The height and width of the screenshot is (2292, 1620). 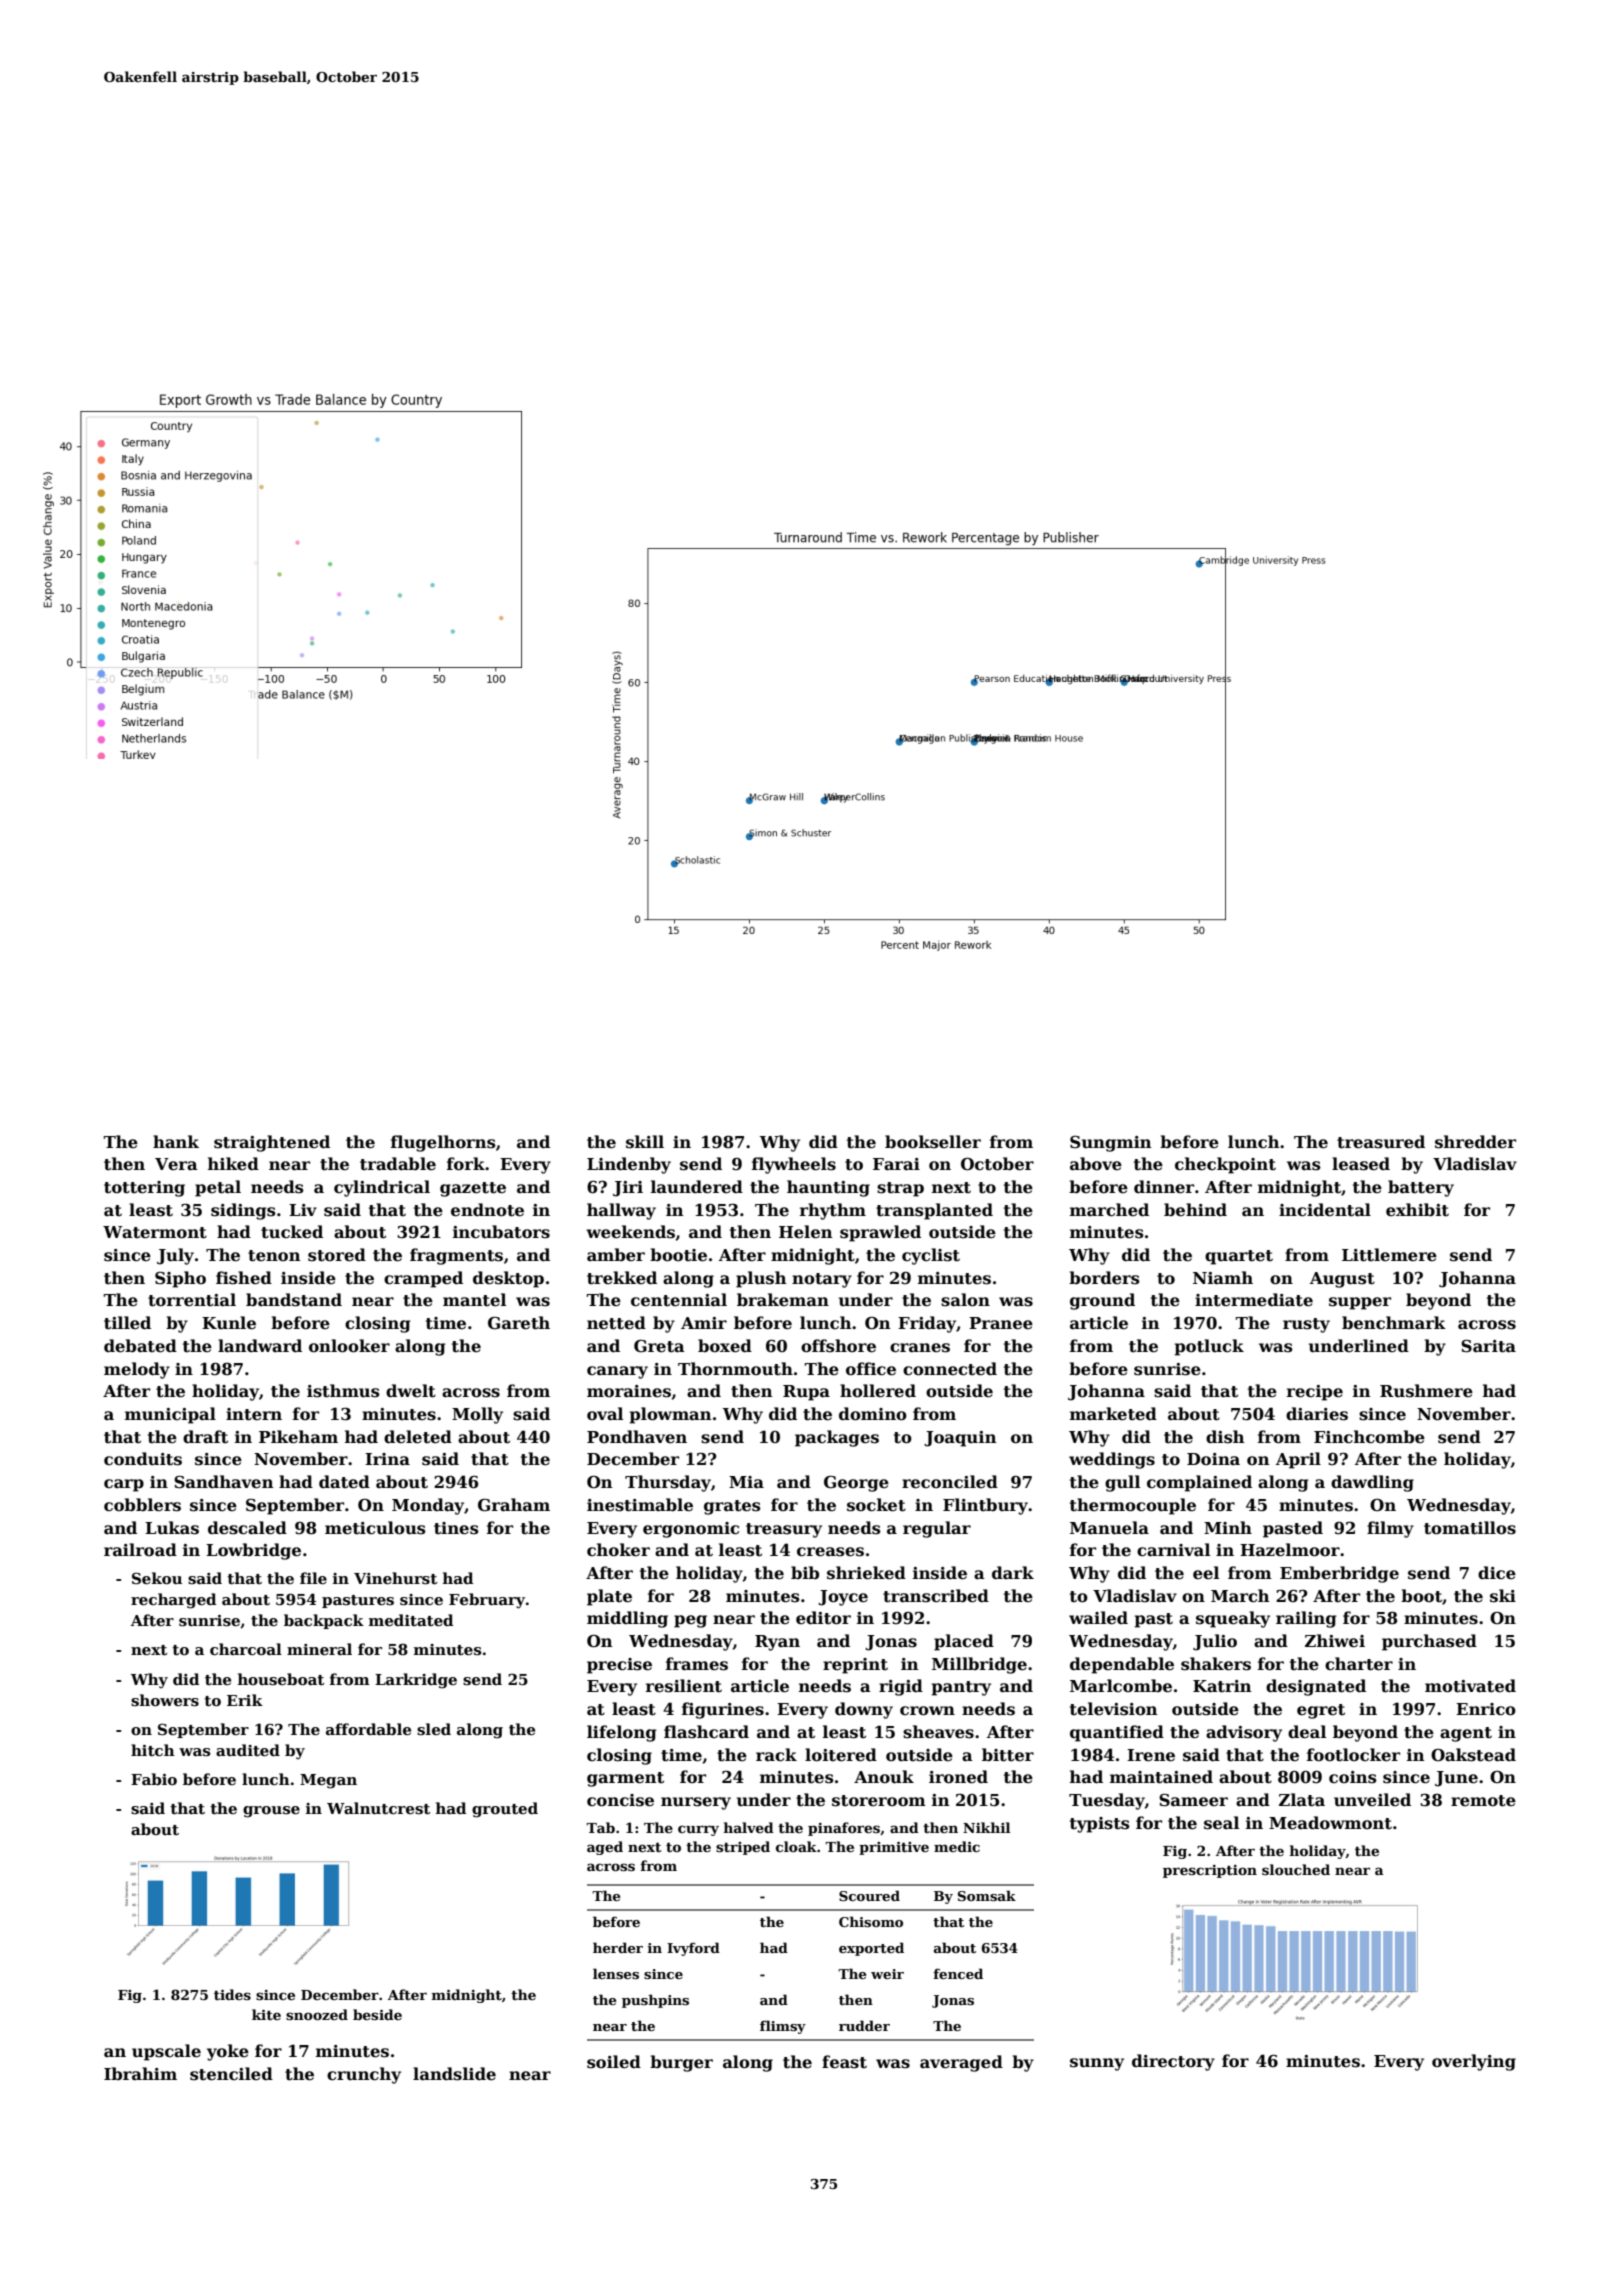 What do you see at coordinates (1296, 1869) in the screenshot?
I see `slouched` at bounding box center [1296, 1869].
